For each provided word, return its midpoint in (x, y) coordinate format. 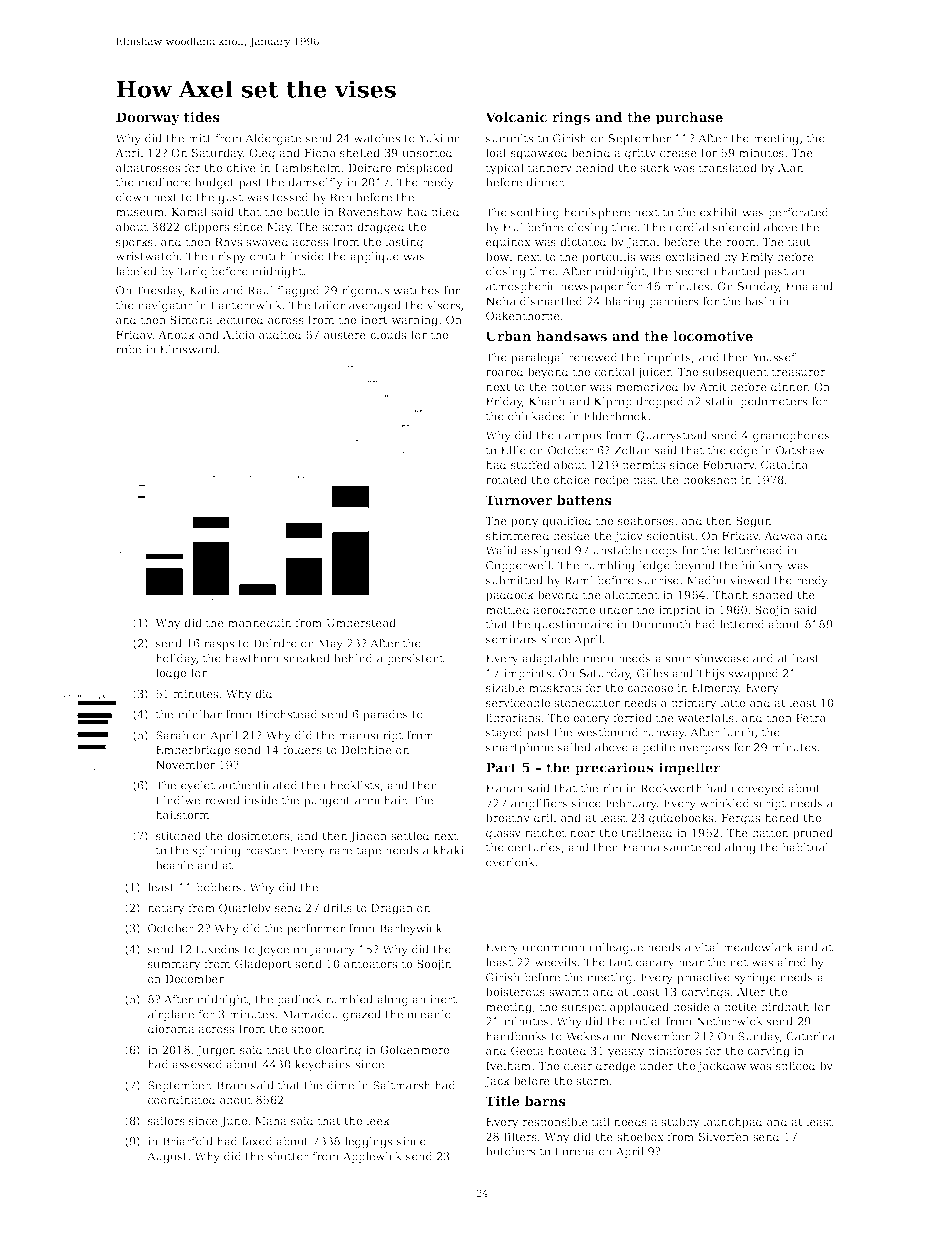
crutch (268, 256)
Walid (501, 550)
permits (643, 466)
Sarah (172, 735)
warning (414, 321)
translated (728, 167)
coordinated (182, 1099)
